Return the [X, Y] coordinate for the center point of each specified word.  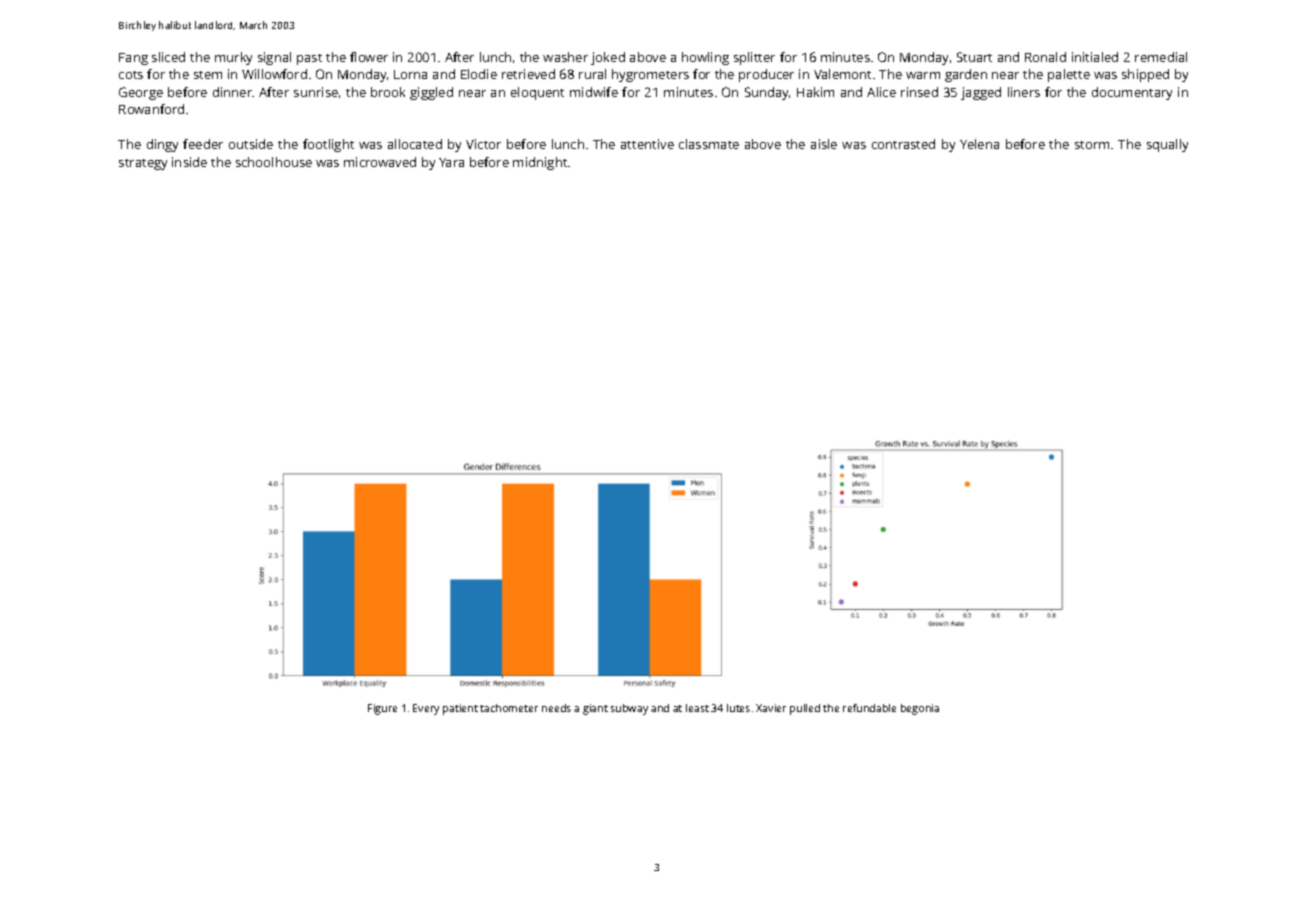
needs [556, 708]
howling [705, 58]
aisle [824, 144]
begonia [920, 709]
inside [189, 162]
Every [426, 709]
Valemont [842, 74]
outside [251, 144]
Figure [382, 709]
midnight [540, 163]
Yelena [979, 144]
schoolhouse [274, 162]
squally [1167, 145]
